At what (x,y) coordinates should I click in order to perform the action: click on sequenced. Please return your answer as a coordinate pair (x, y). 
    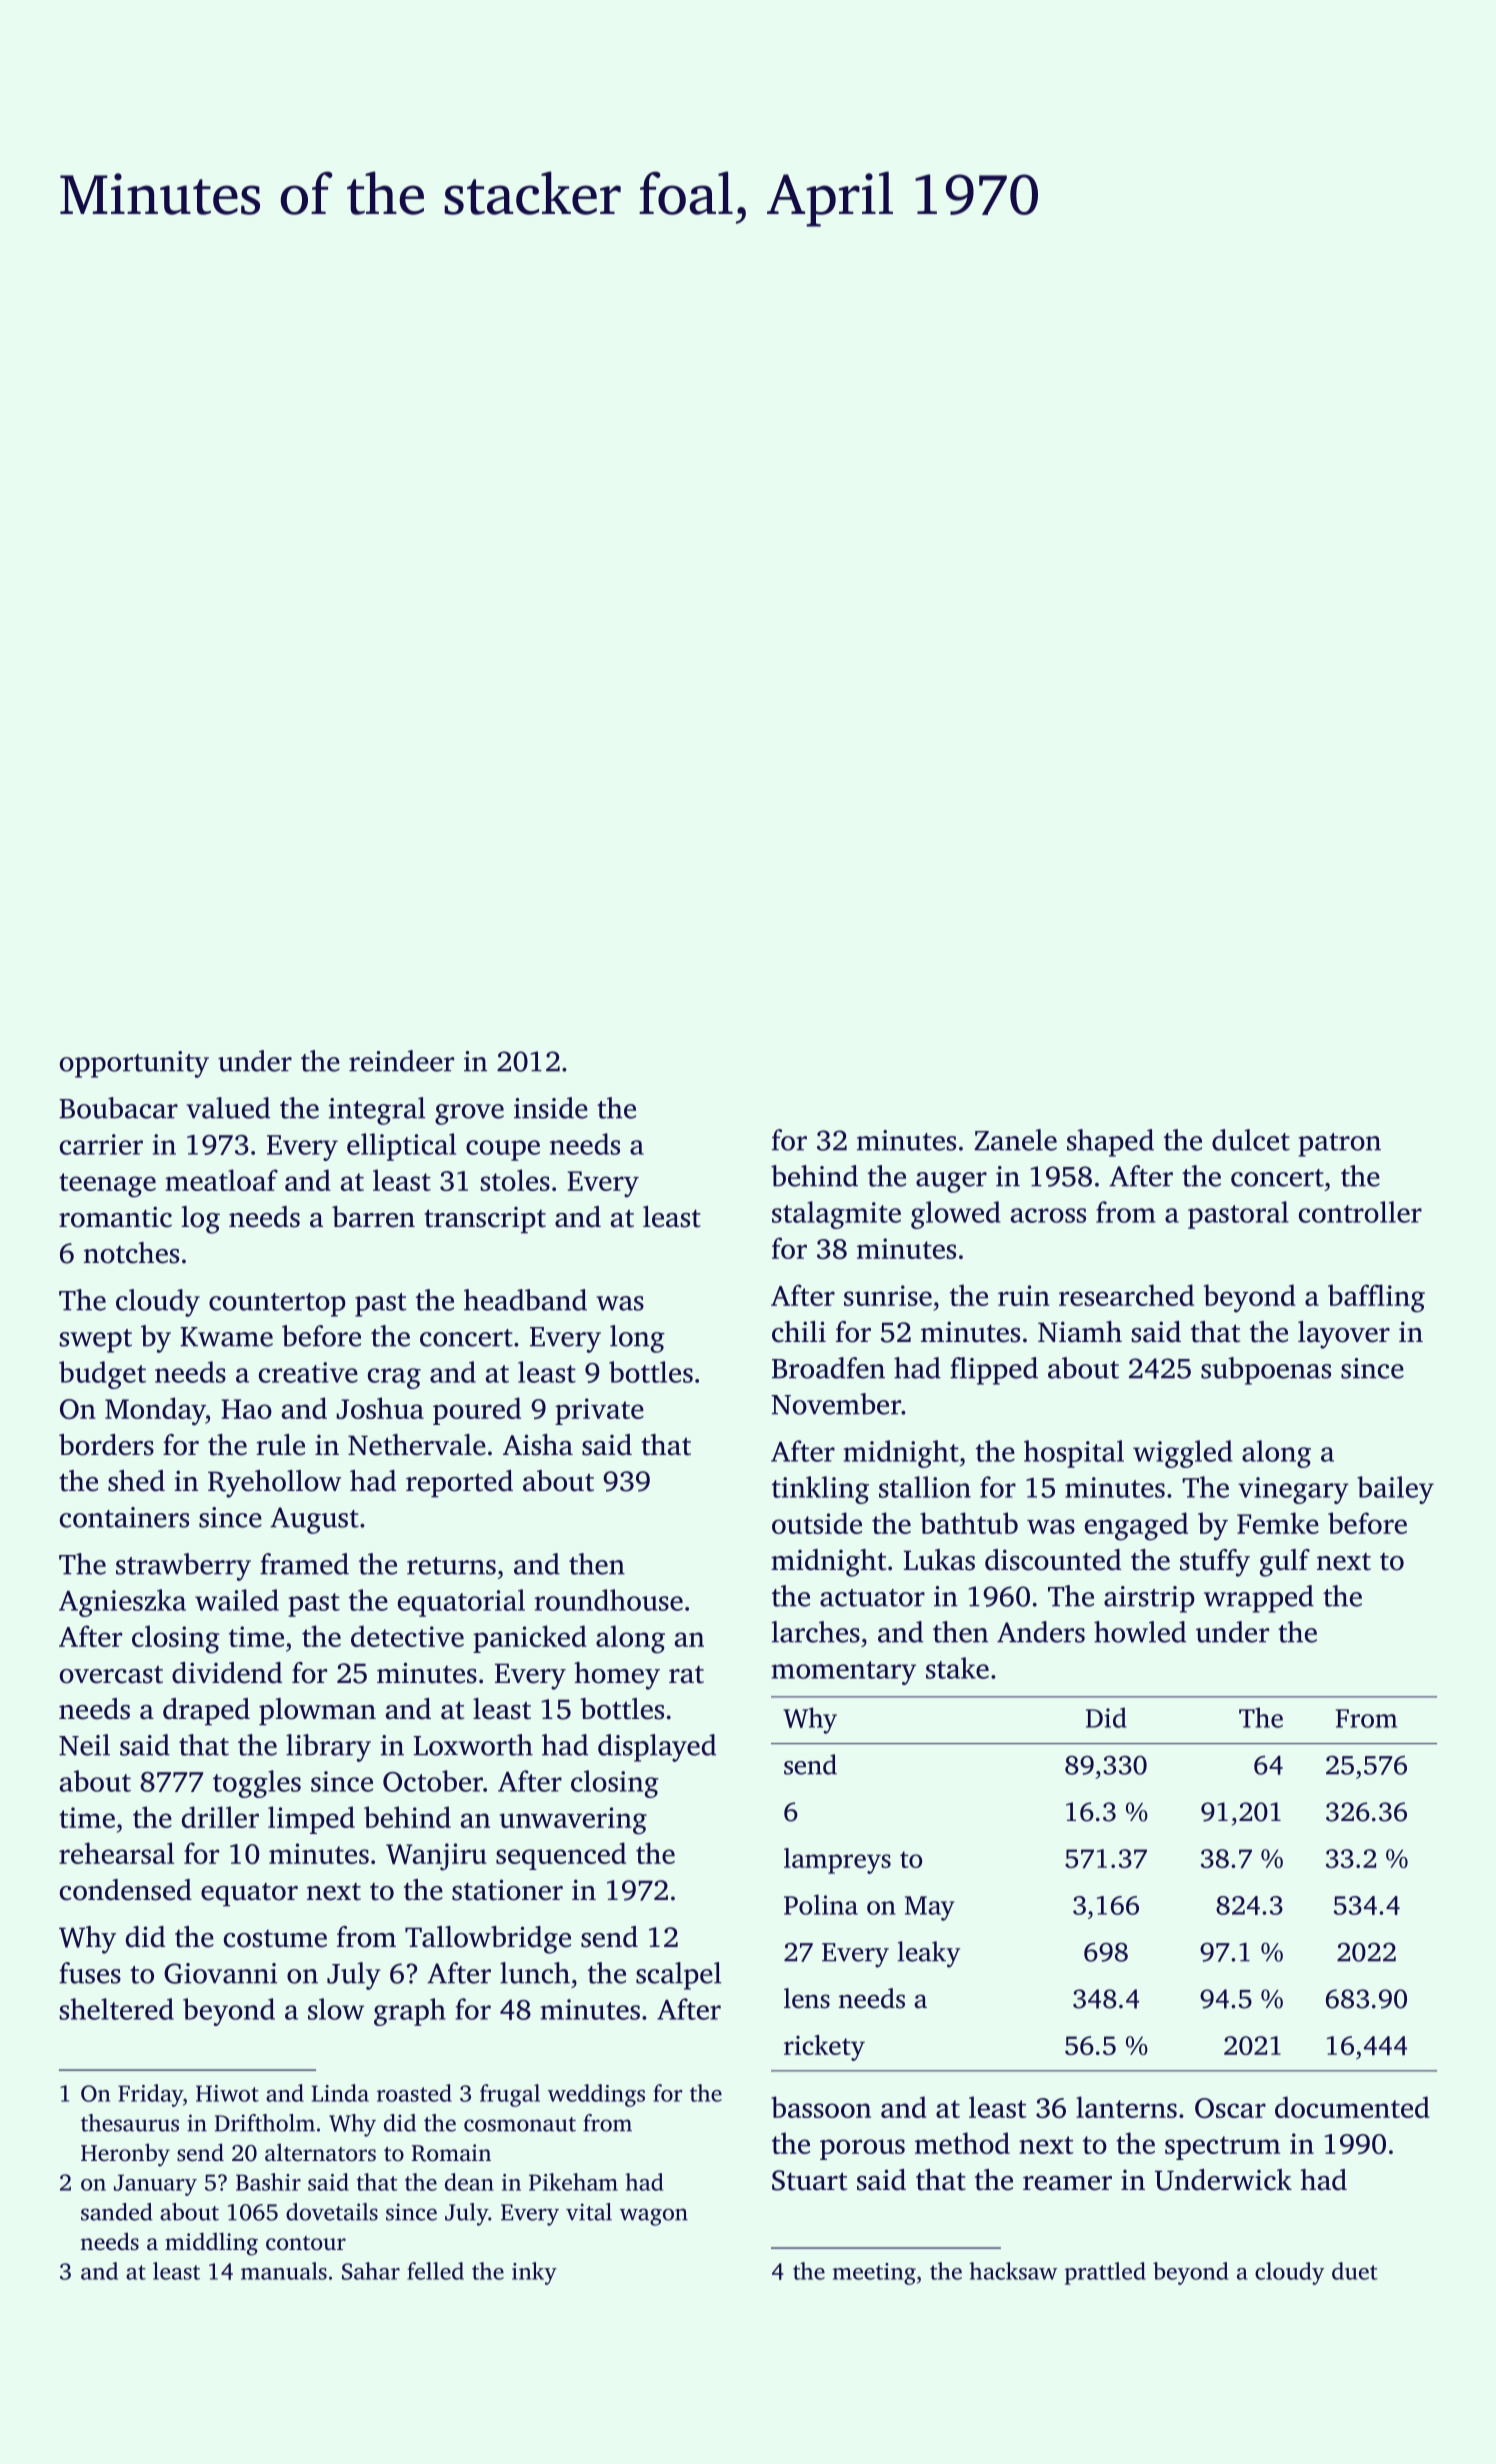
    Looking at the image, I should click on (561, 1856).
